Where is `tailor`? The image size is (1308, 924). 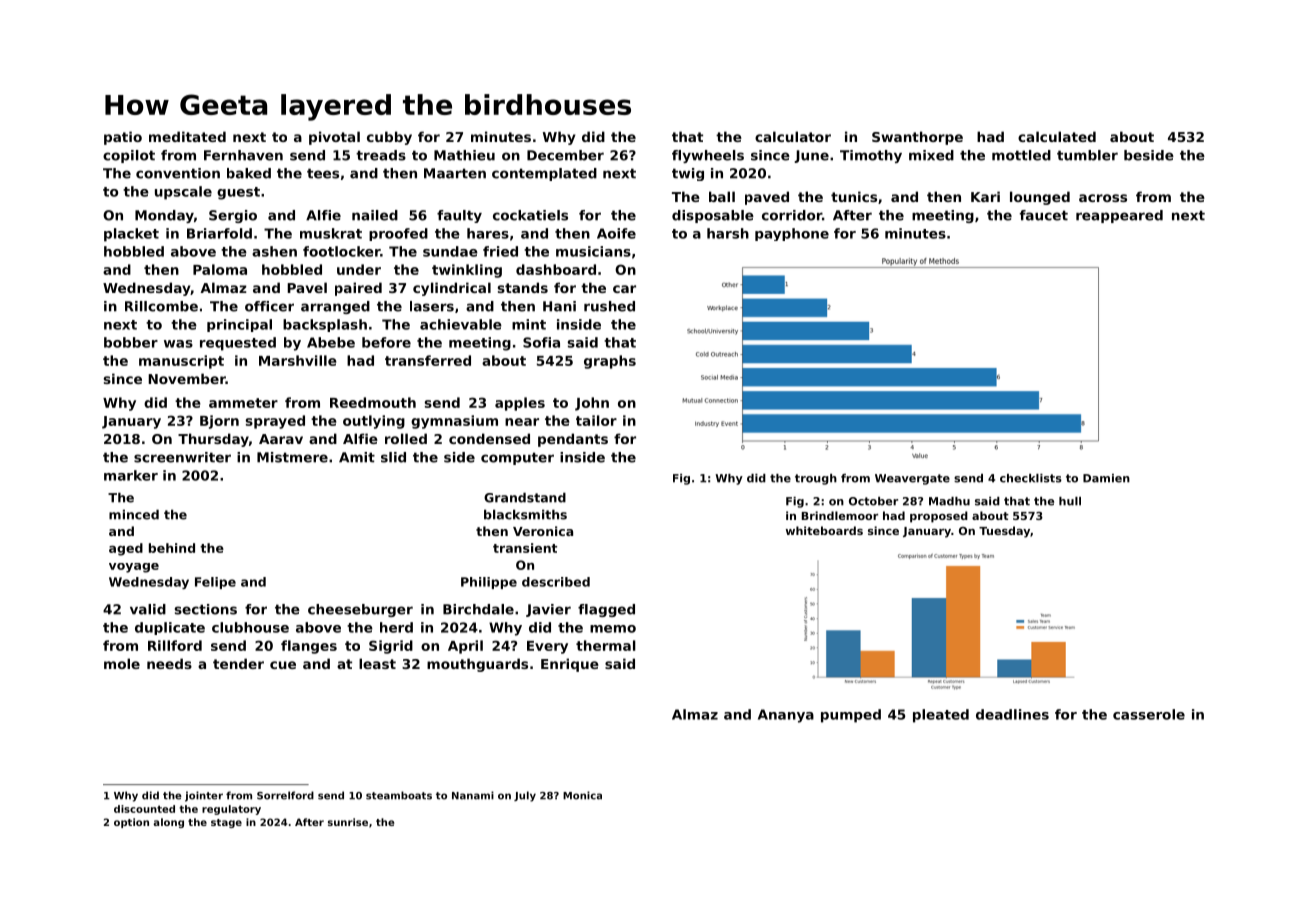 tailor is located at coordinates (596, 420).
